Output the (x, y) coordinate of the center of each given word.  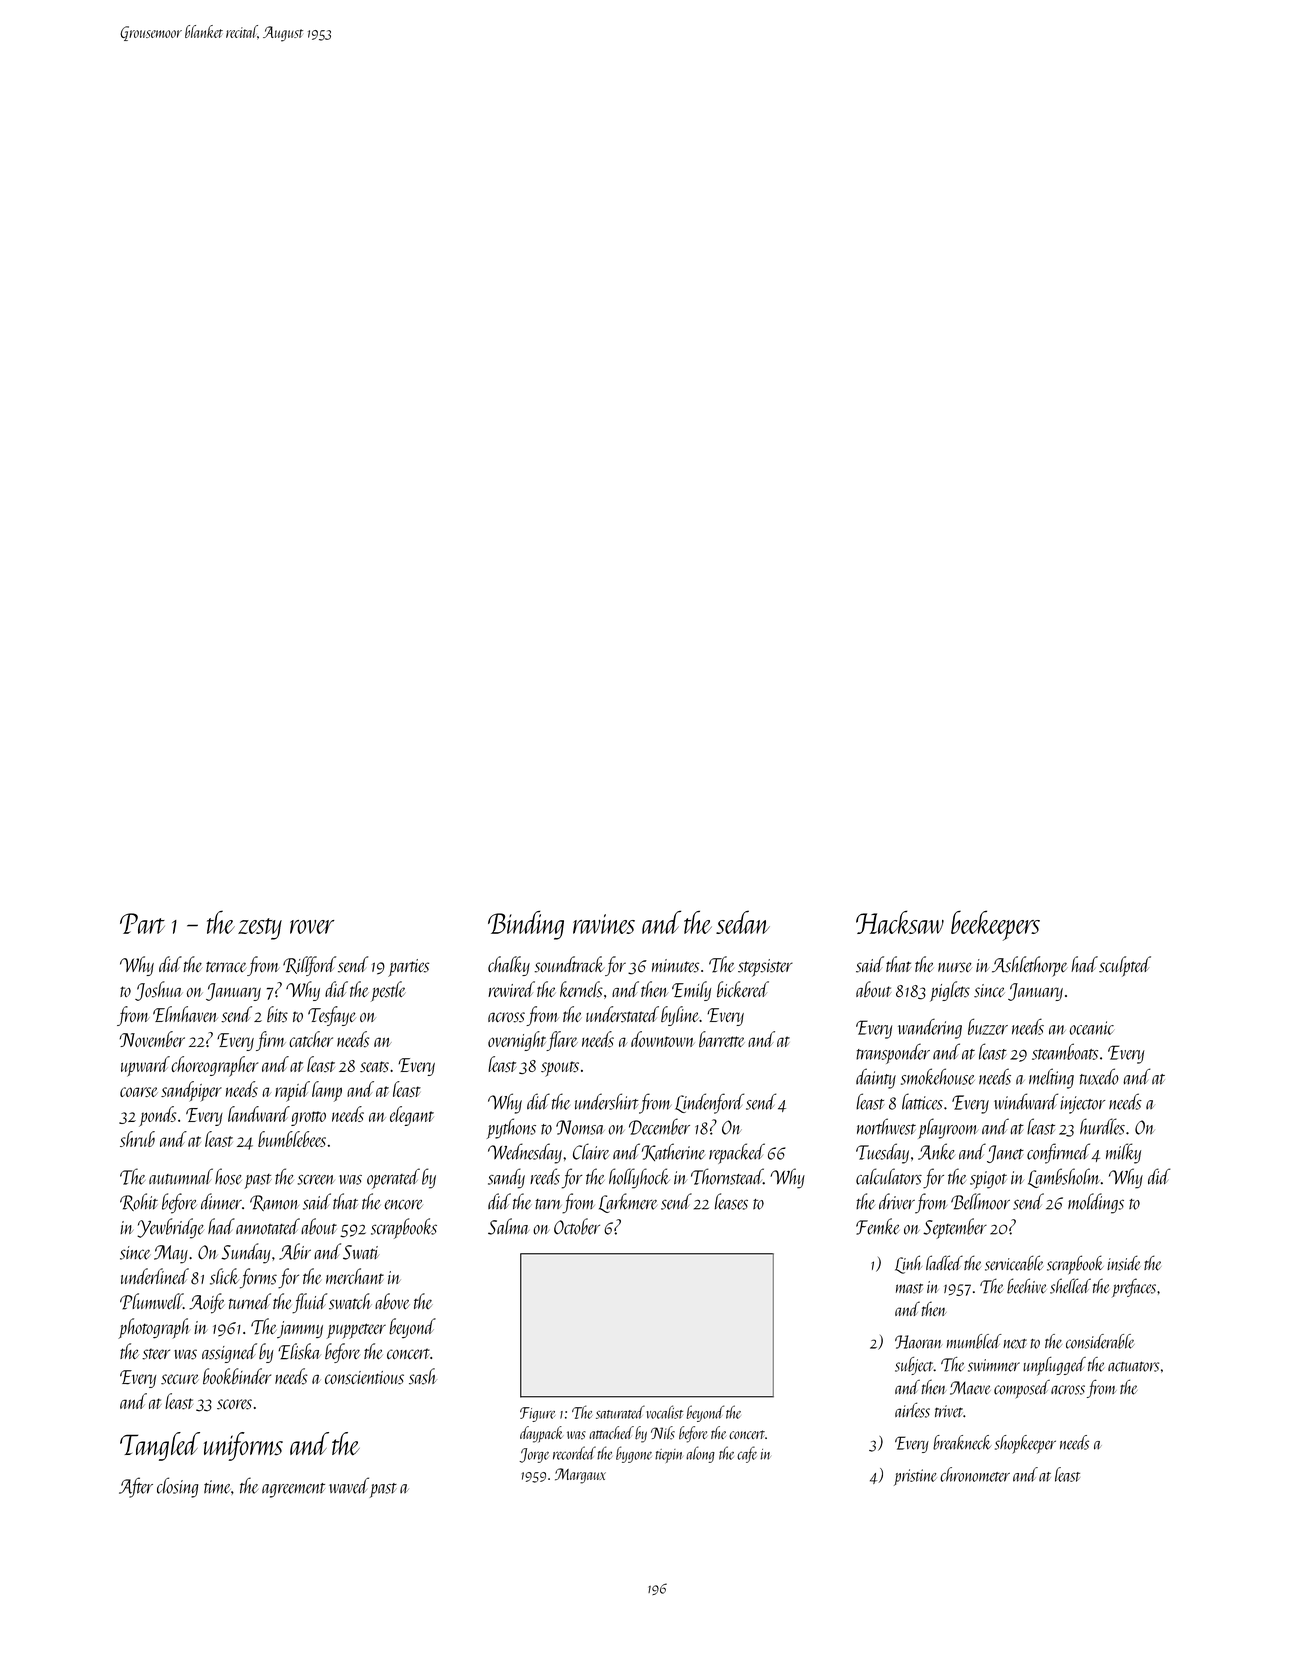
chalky (509, 966)
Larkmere (628, 1203)
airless (912, 1410)
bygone (634, 1454)
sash (422, 1376)
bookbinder (237, 1376)
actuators (1133, 1366)
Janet (1005, 1154)
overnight (517, 1041)
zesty (260, 929)
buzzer (988, 1026)
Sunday (246, 1253)
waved (349, 1485)
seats (374, 1067)
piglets (950, 991)
